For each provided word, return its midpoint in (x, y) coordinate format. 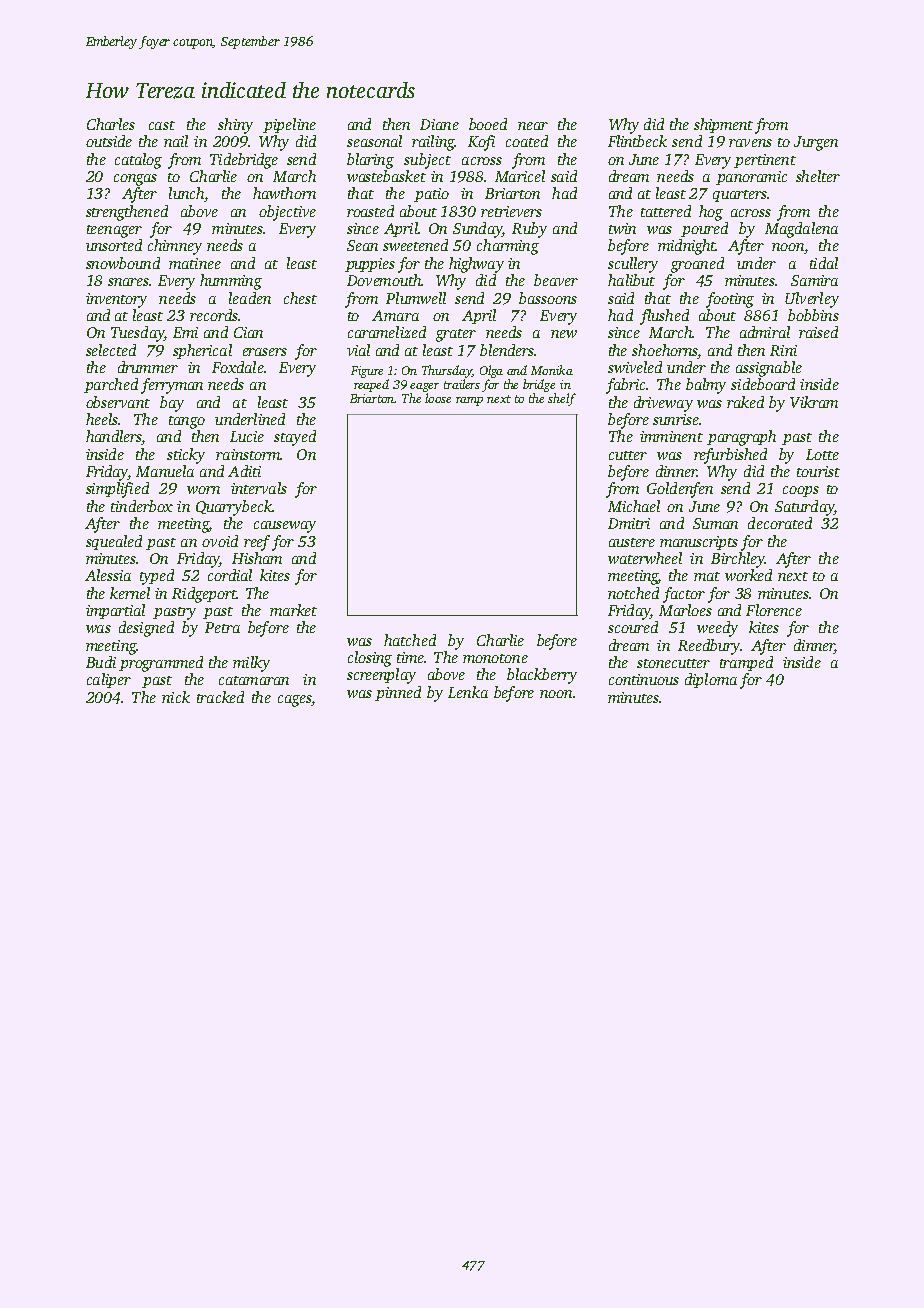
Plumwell (416, 298)
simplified (117, 490)
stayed (295, 438)
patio (431, 195)
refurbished (730, 456)
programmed (161, 664)
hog (711, 213)
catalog (138, 161)
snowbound (123, 263)
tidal (824, 263)
